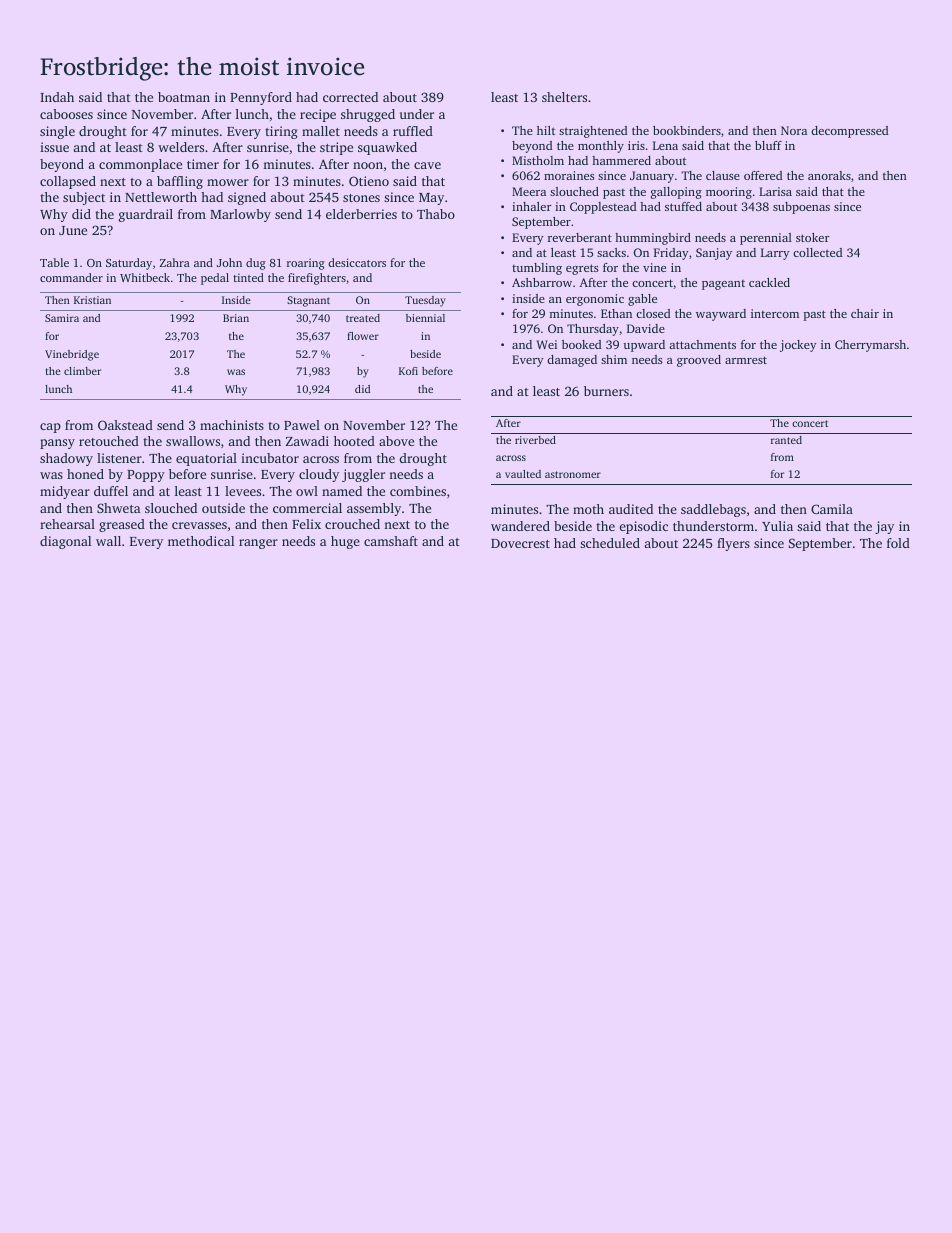 The width and height of the screenshot is (952, 1233). What do you see at coordinates (427, 165) in the screenshot?
I see `cave` at bounding box center [427, 165].
